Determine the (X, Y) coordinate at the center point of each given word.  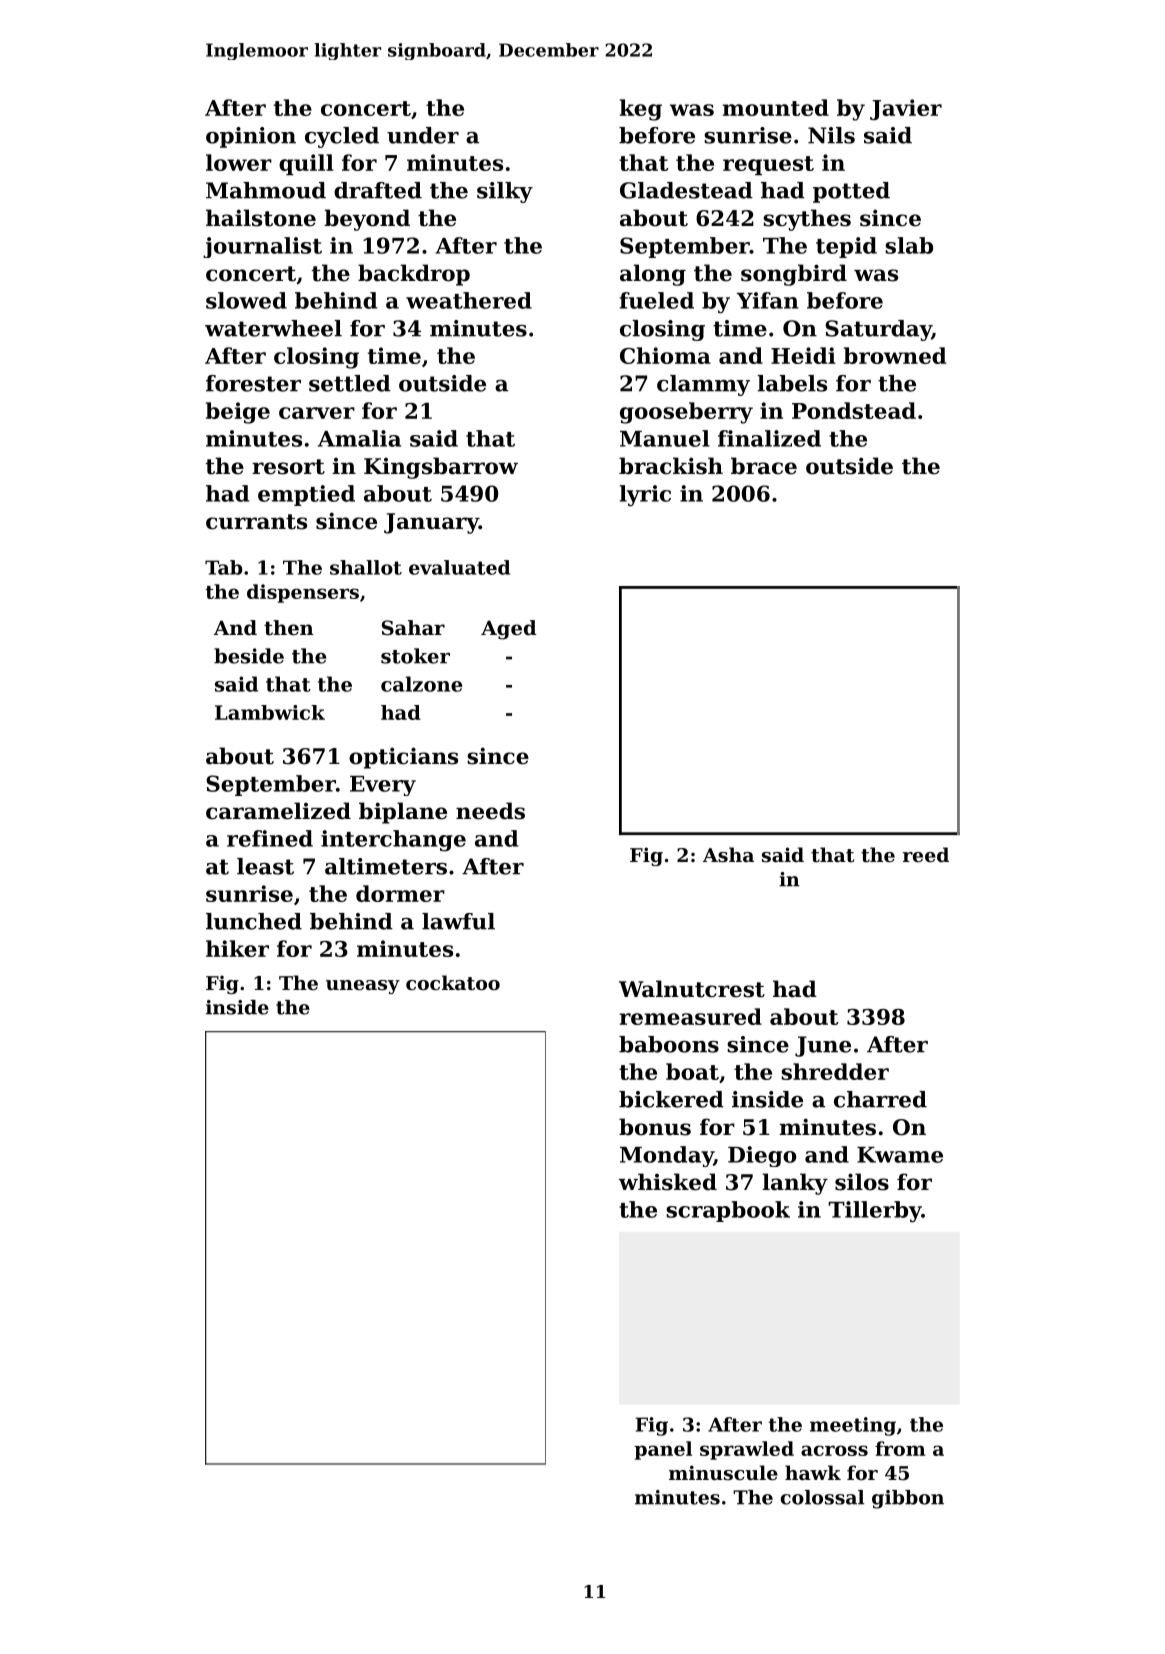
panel (663, 1450)
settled (350, 383)
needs (490, 811)
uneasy (363, 987)
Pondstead (854, 410)
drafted (378, 190)
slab (909, 245)
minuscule (723, 1472)
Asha (728, 854)
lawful (458, 921)
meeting (853, 1426)
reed (926, 854)
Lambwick (270, 712)
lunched (254, 921)
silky (505, 192)
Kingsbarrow (441, 468)
